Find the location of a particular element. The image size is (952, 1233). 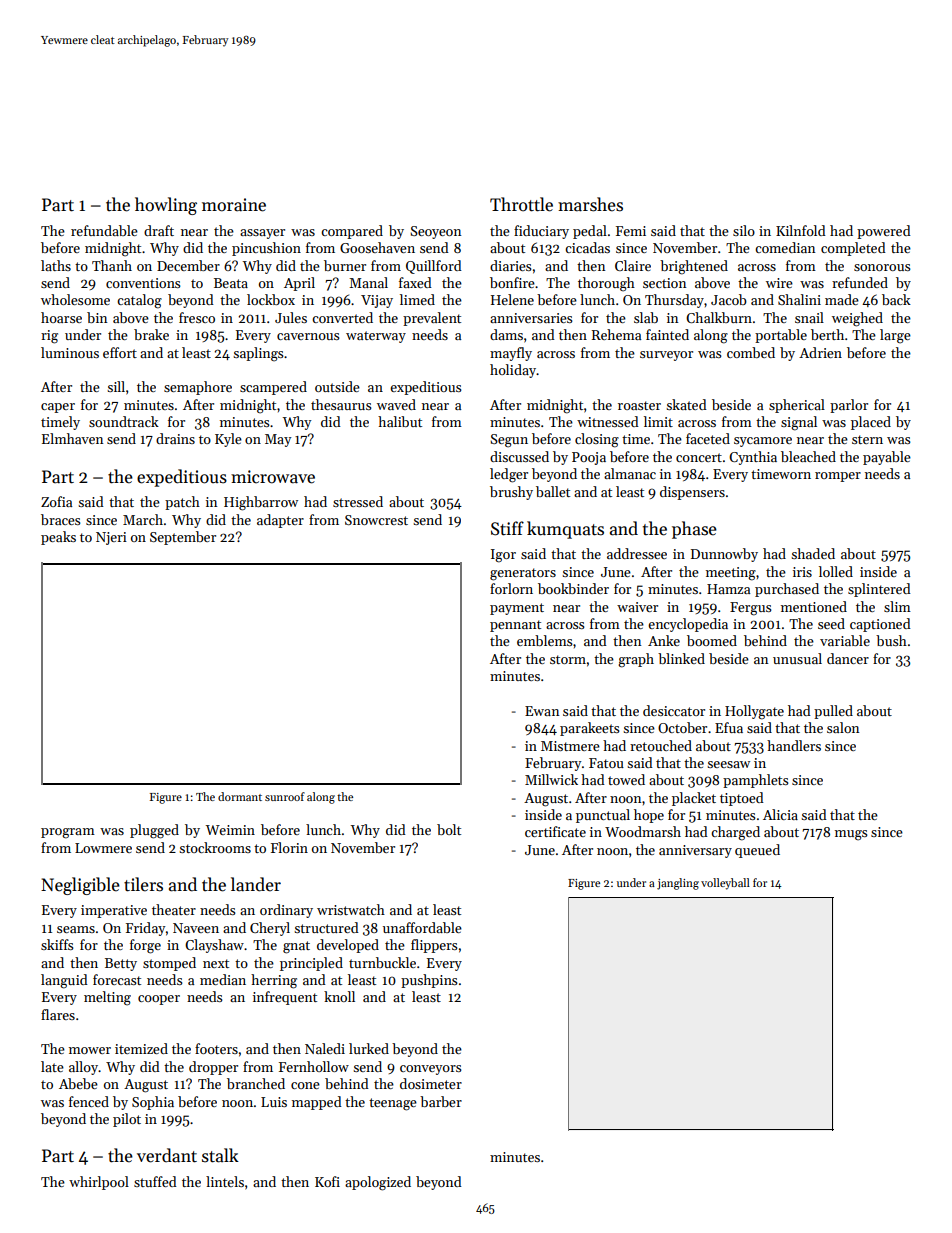

conveyors is located at coordinates (431, 1070).
